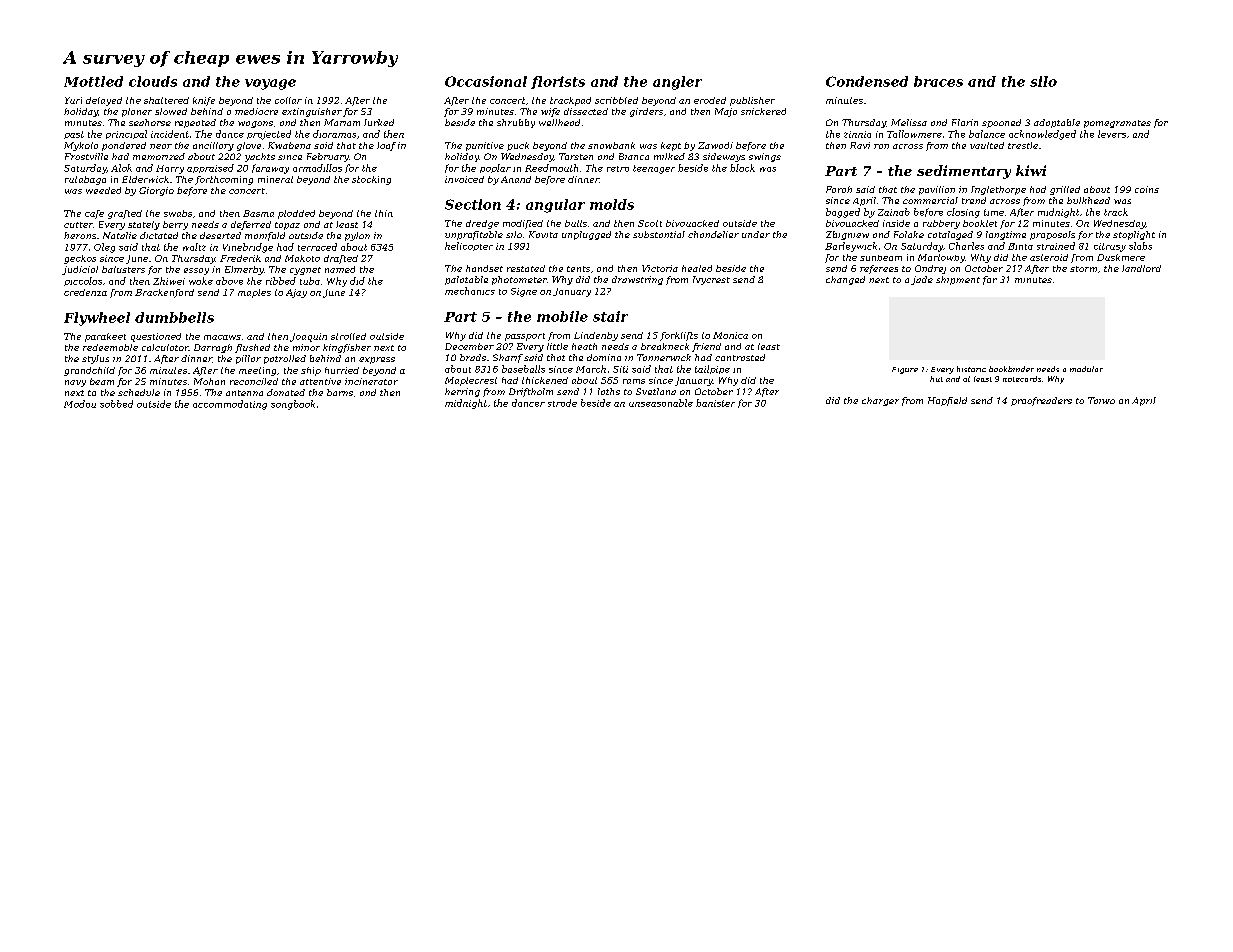 The height and width of the screenshot is (952, 1233). I want to click on collar, so click(288, 100).
